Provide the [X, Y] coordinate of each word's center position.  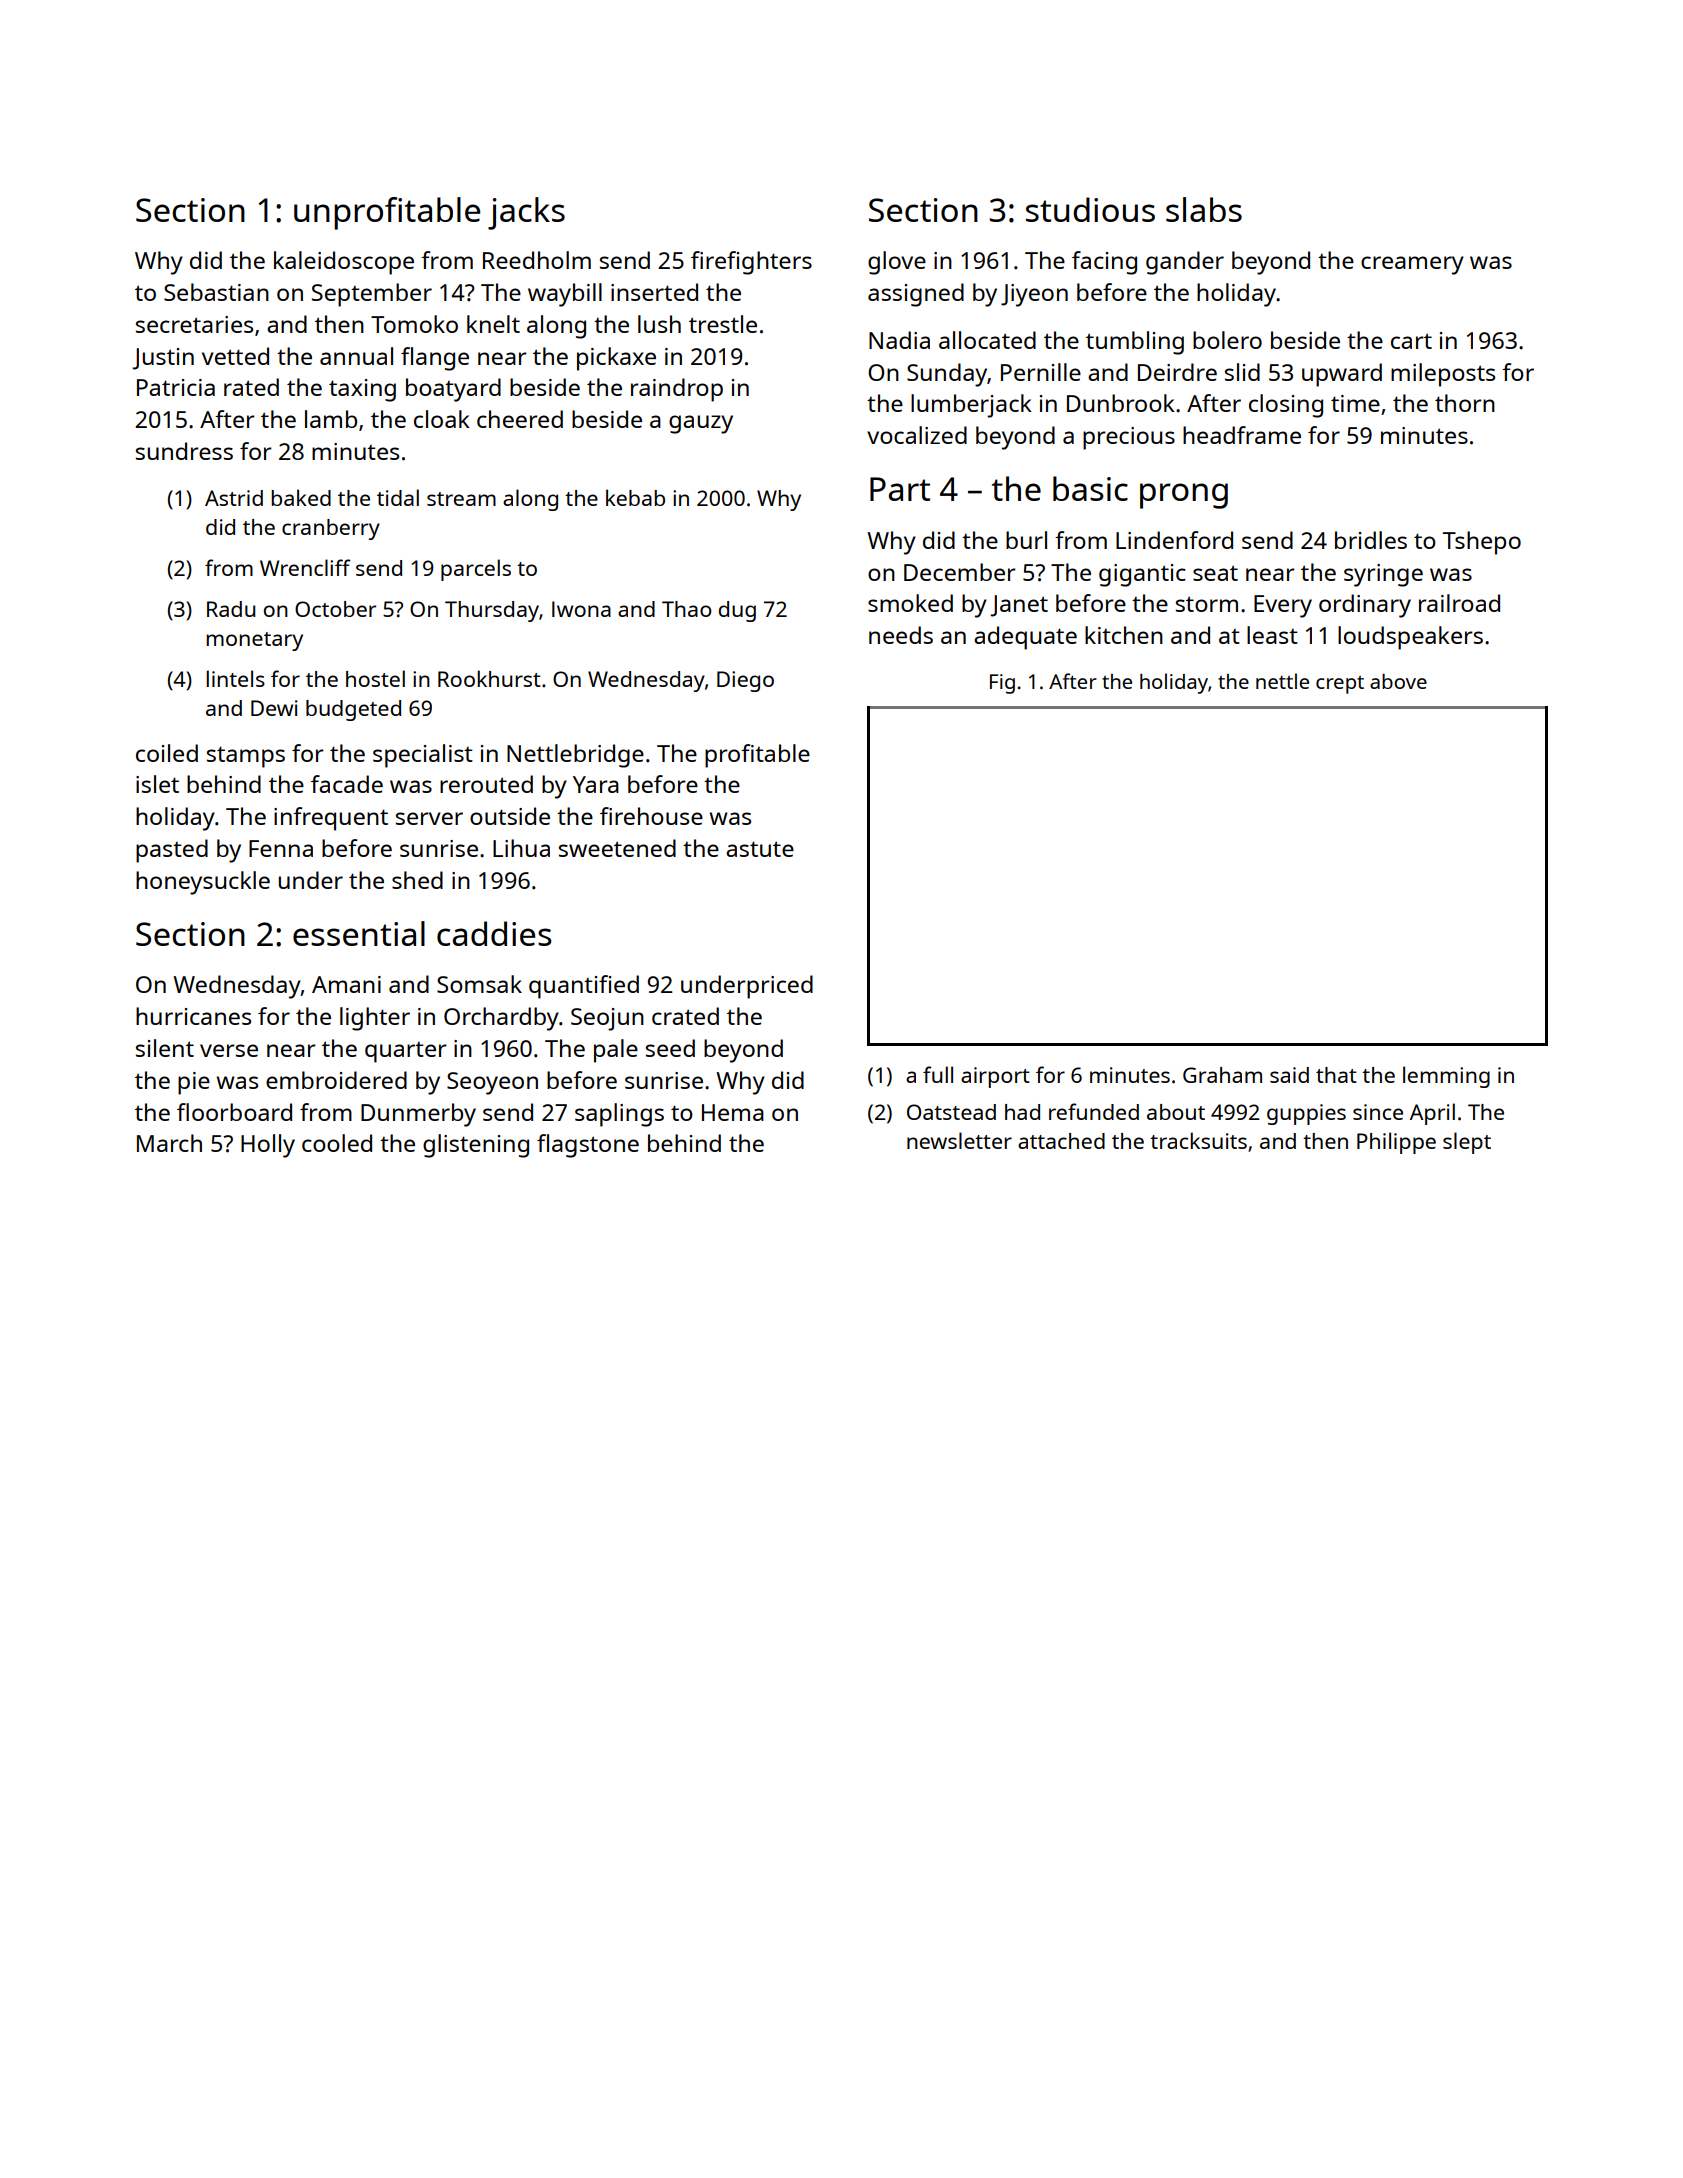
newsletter [959, 1140]
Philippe [1396, 1143]
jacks [526, 213]
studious [1090, 209]
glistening [476, 1146]
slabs [1204, 209]
